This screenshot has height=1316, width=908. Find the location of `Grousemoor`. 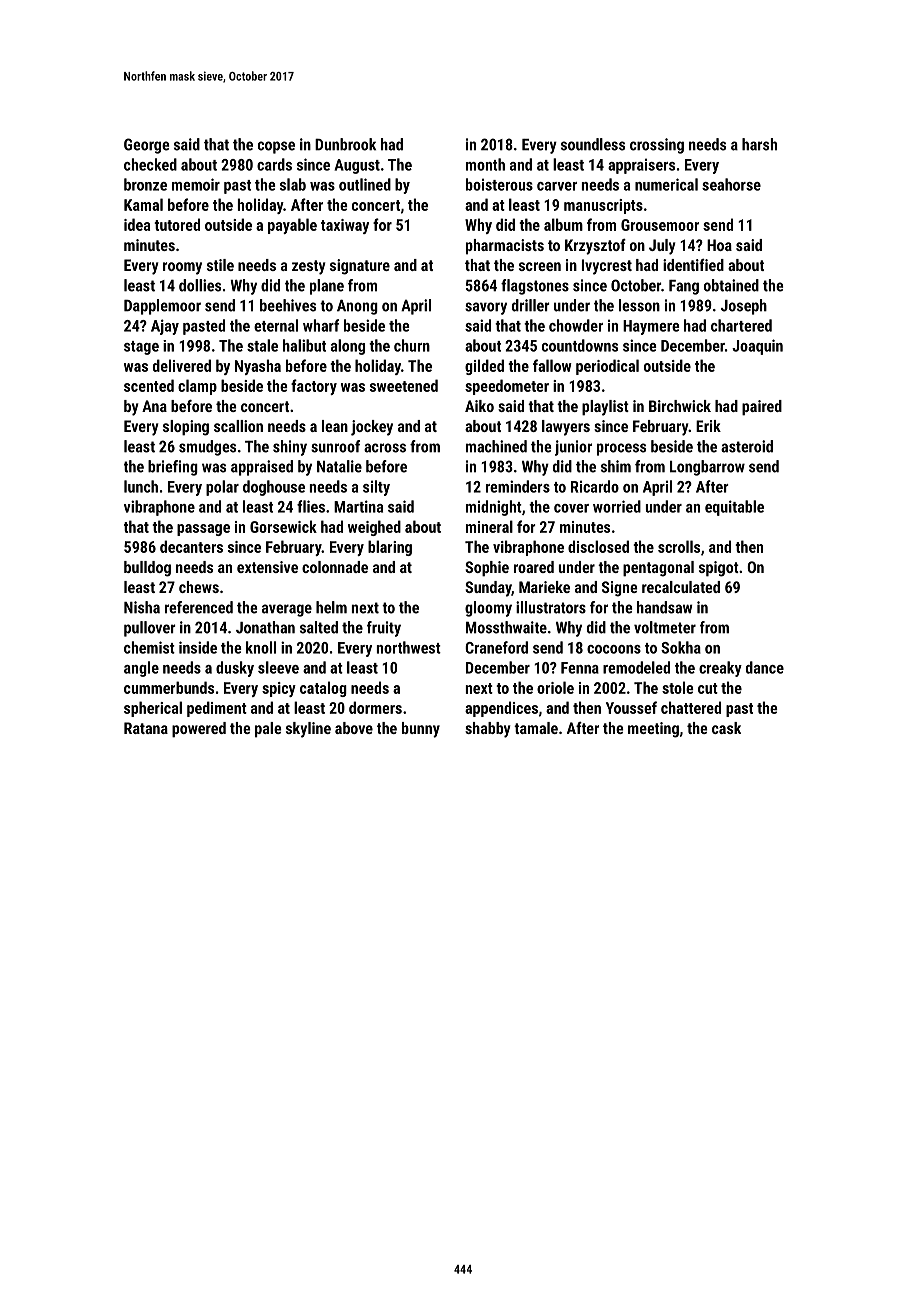

Grousemoor is located at coordinates (660, 225).
